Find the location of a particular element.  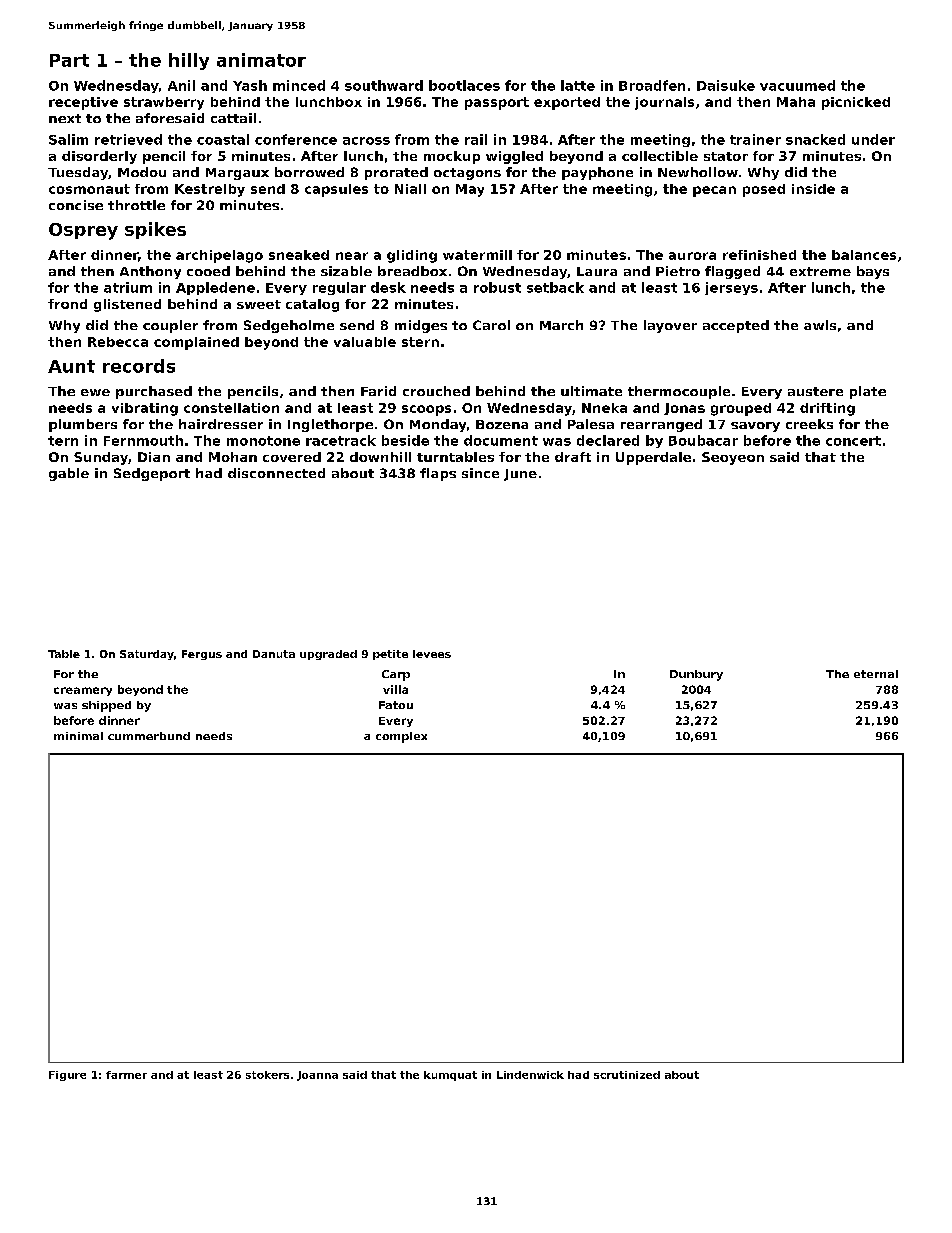

gable is located at coordinates (69, 474).
